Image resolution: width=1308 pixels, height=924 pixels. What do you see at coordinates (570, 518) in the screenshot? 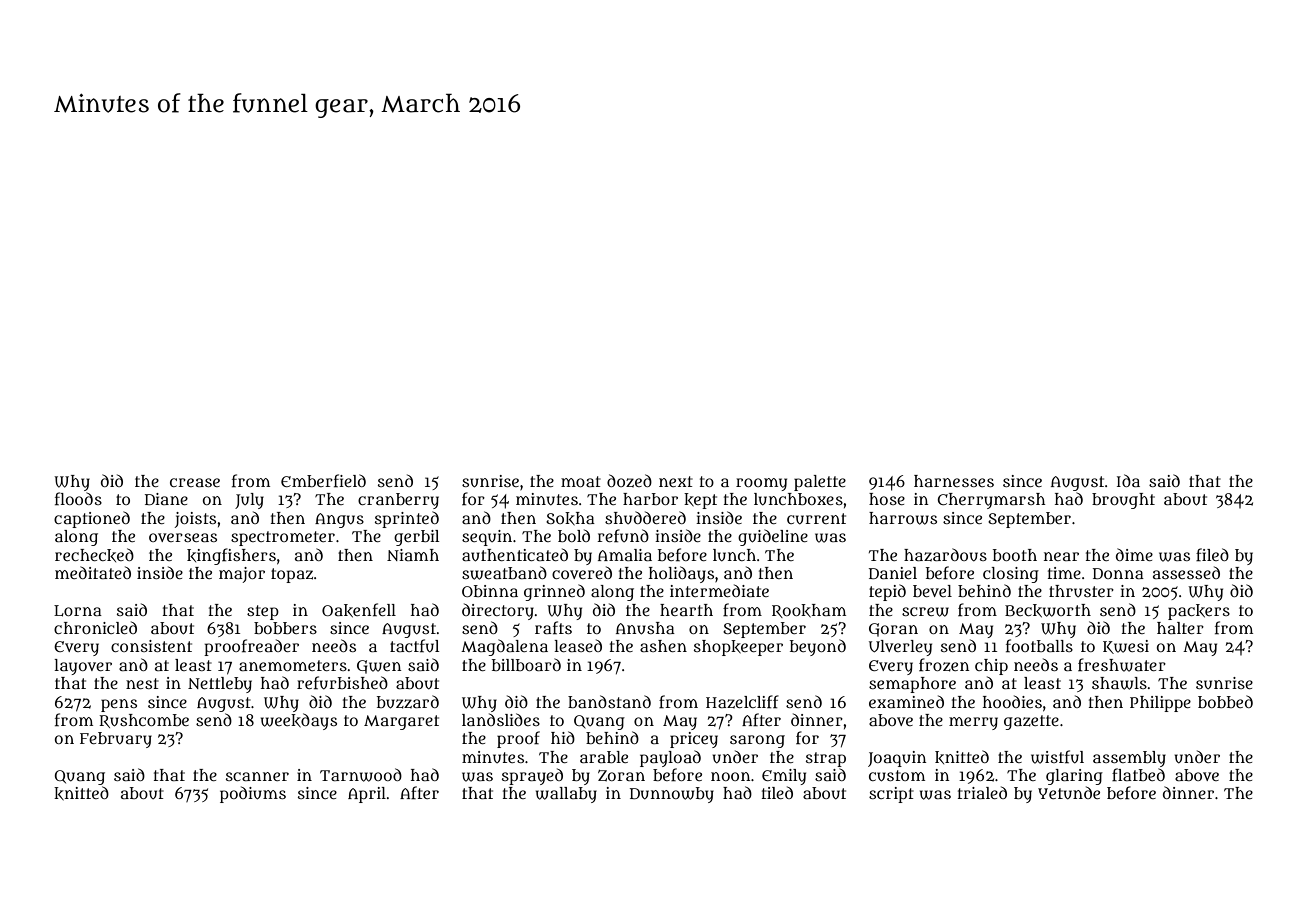
I see `Sokha` at bounding box center [570, 518].
